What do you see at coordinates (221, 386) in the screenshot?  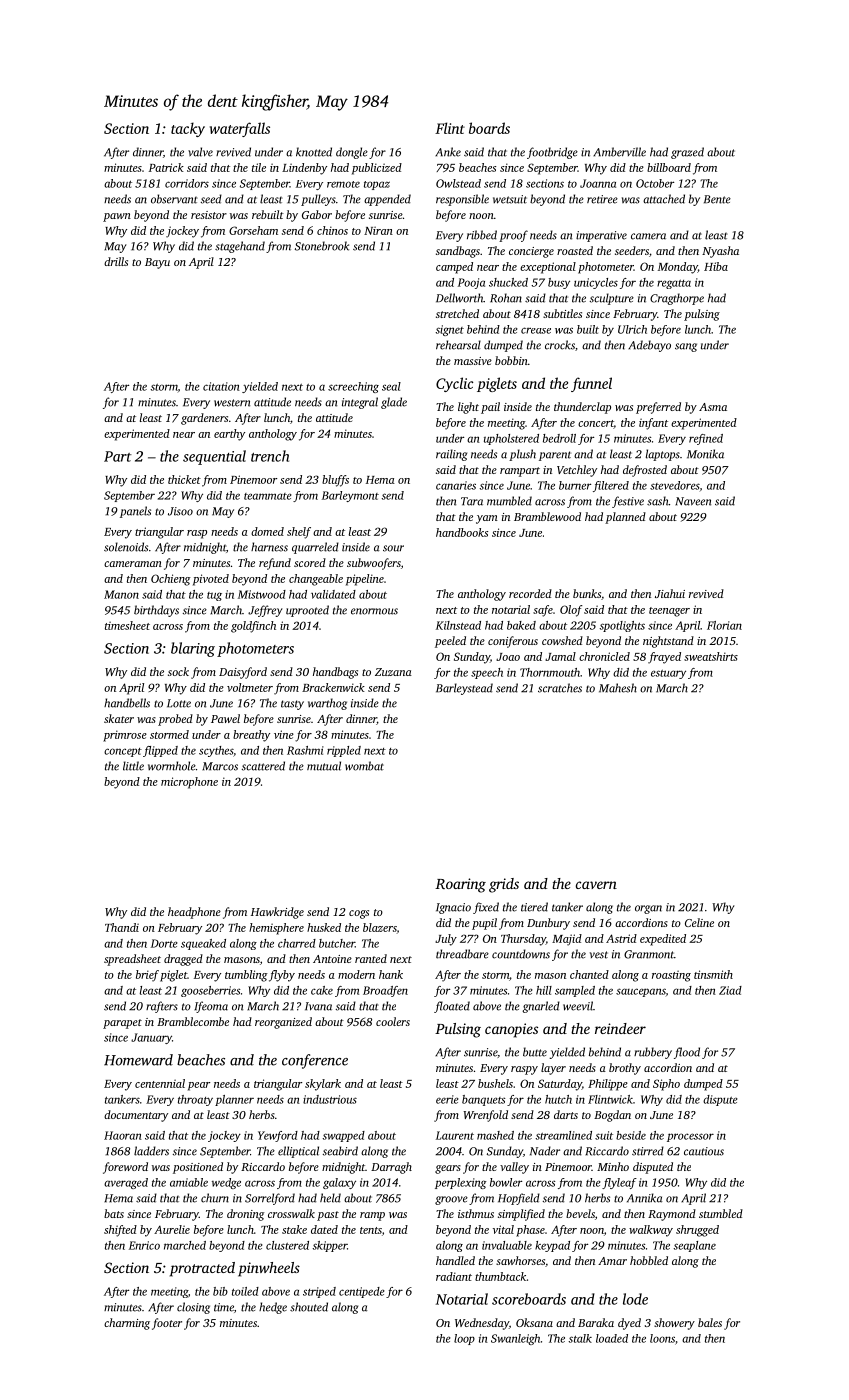 I see `citation` at bounding box center [221, 386].
